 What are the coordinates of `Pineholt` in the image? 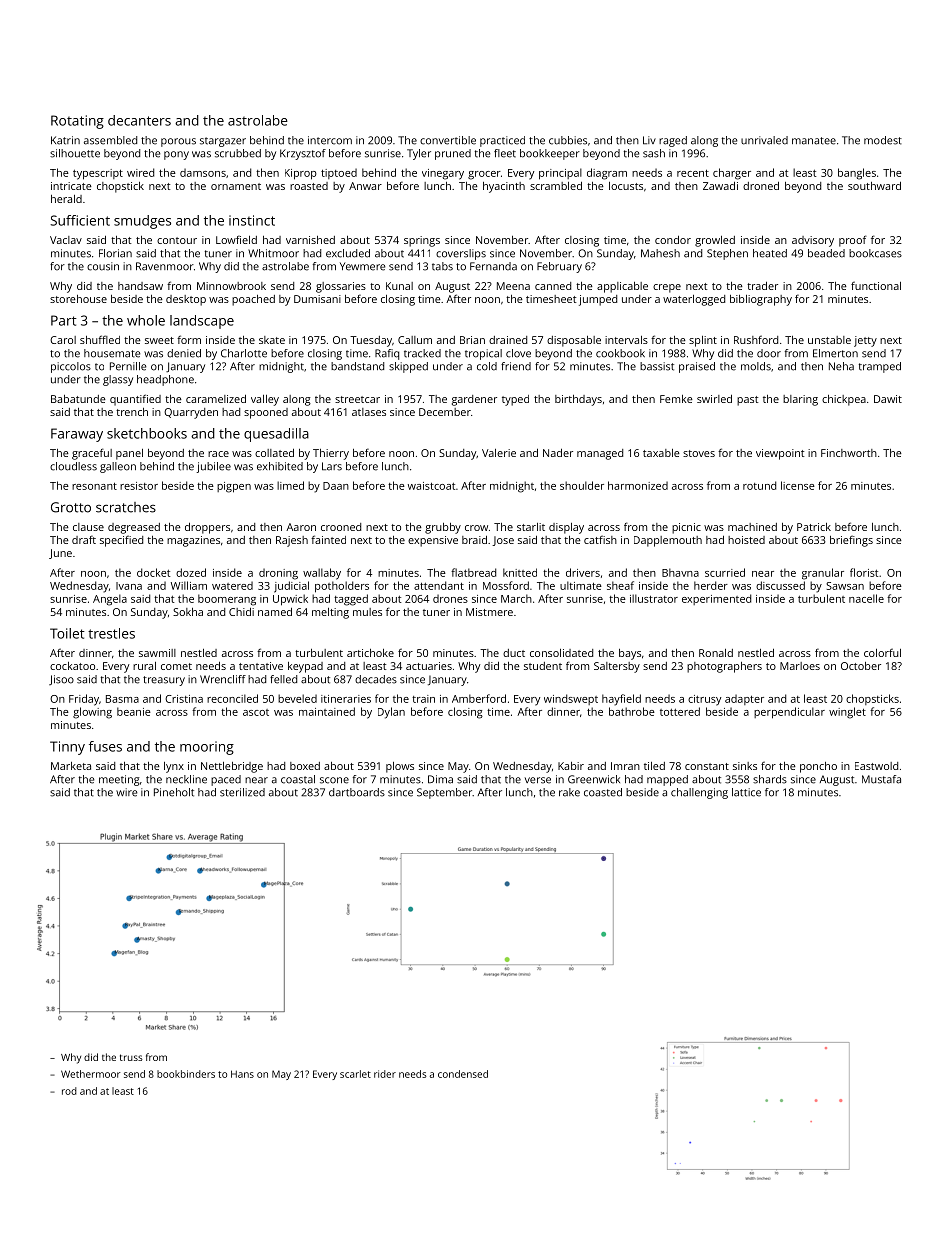 It's located at (174, 792).
